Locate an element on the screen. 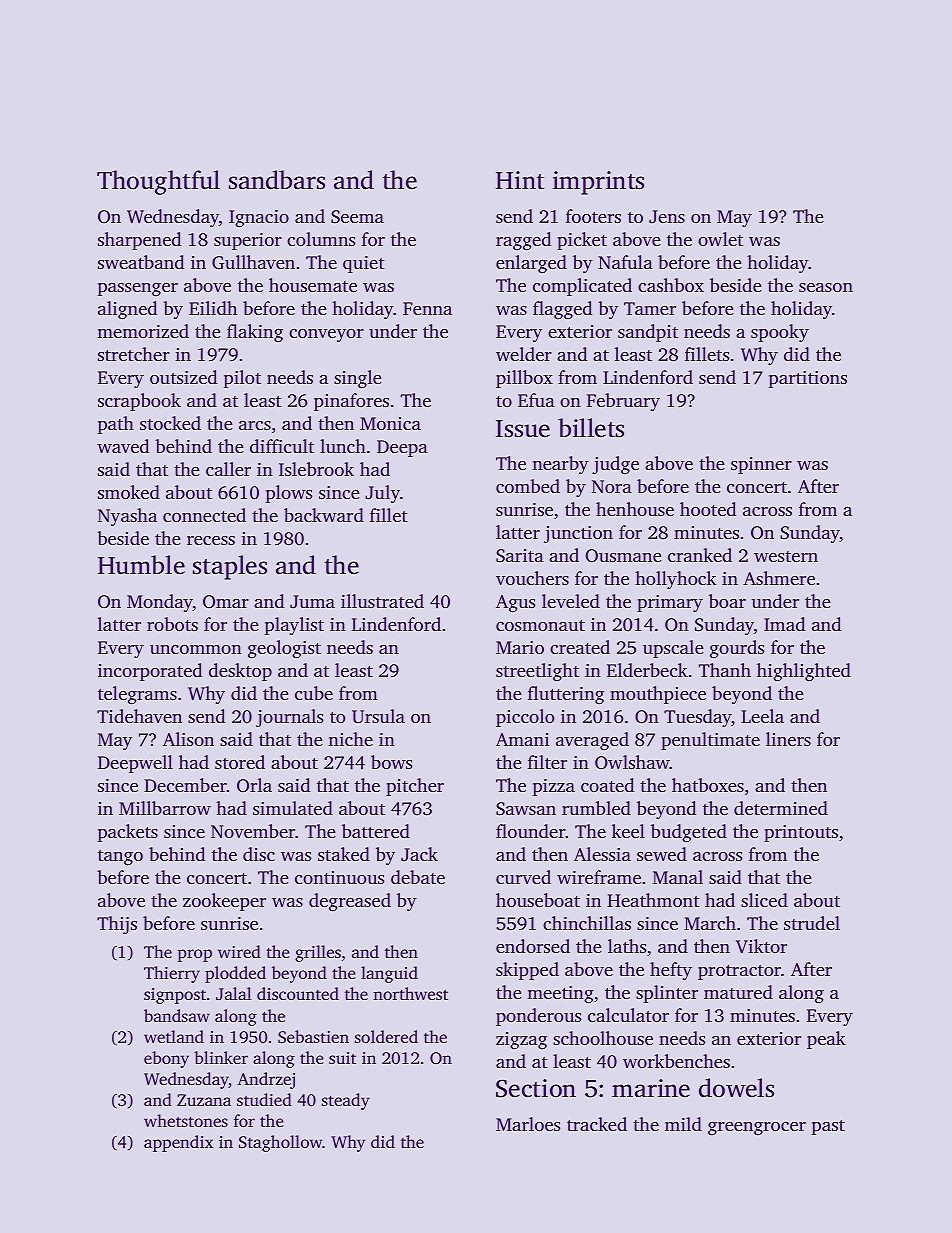 This screenshot has width=952, height=1233. Alessia is located at coordinates (602, 854).
